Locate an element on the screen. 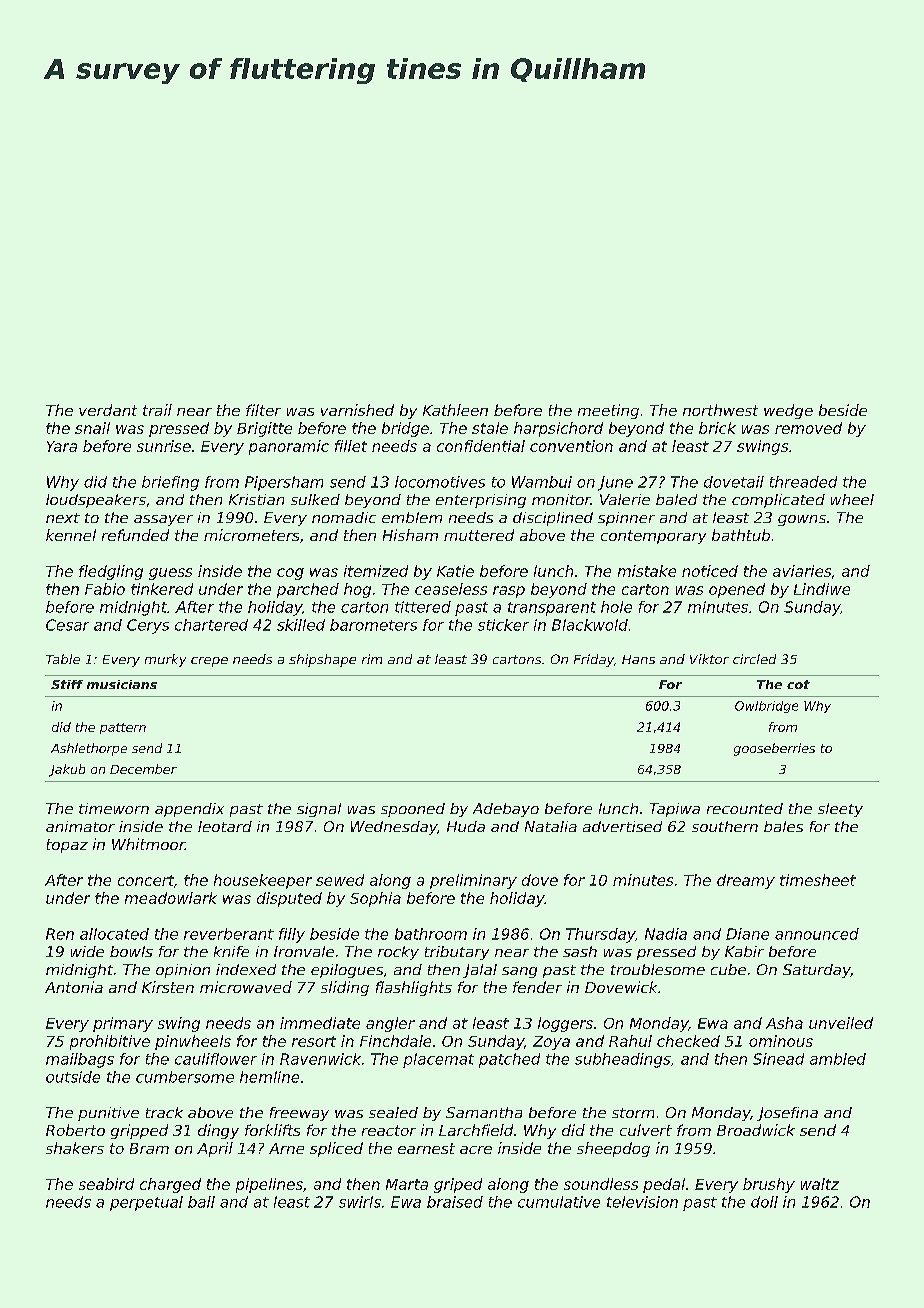 The image size is (924, 1308). Friday is located at coordinates (594, 660).
